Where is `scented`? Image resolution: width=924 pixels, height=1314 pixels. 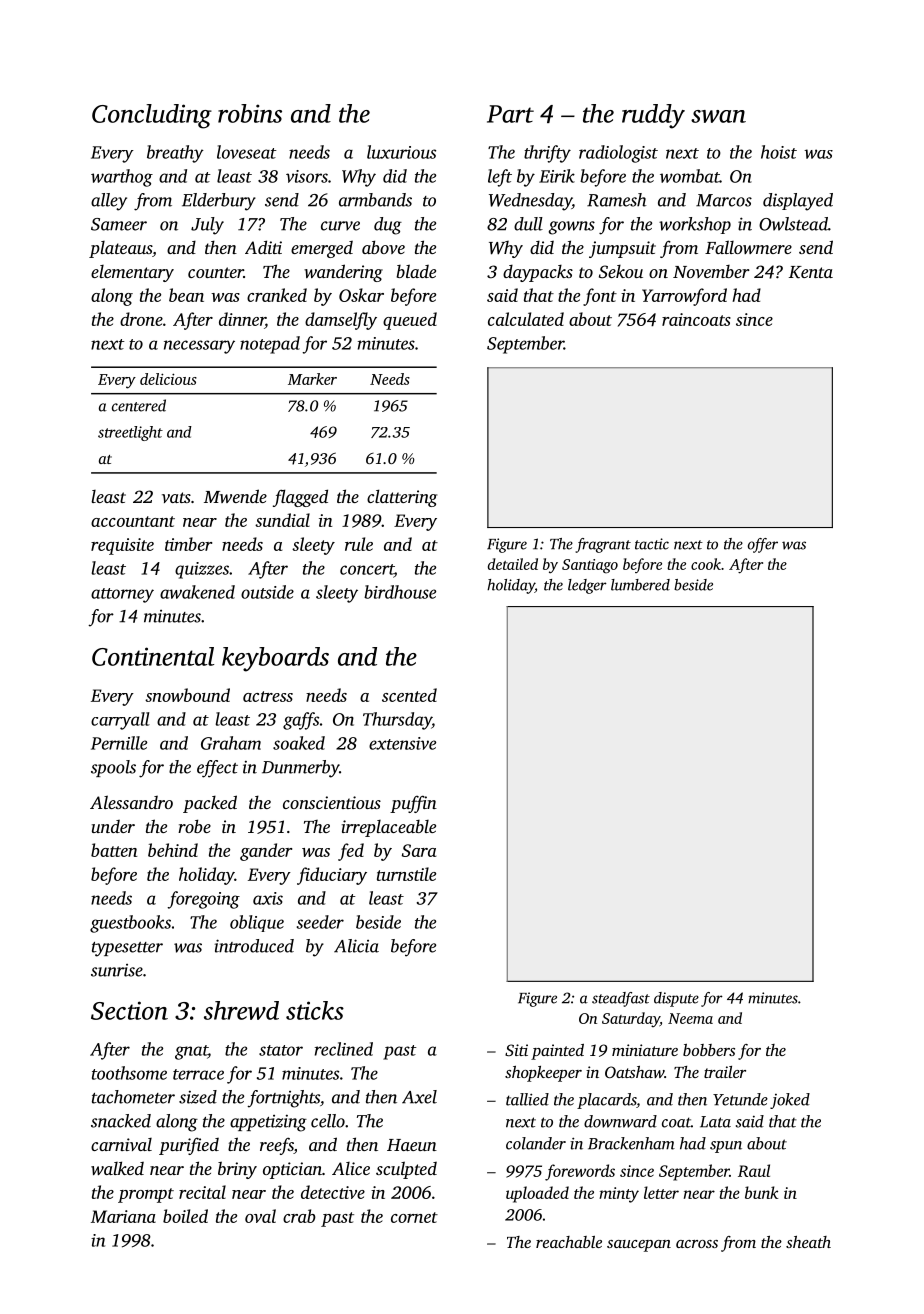
scented is located at coordinates (409, 695).
